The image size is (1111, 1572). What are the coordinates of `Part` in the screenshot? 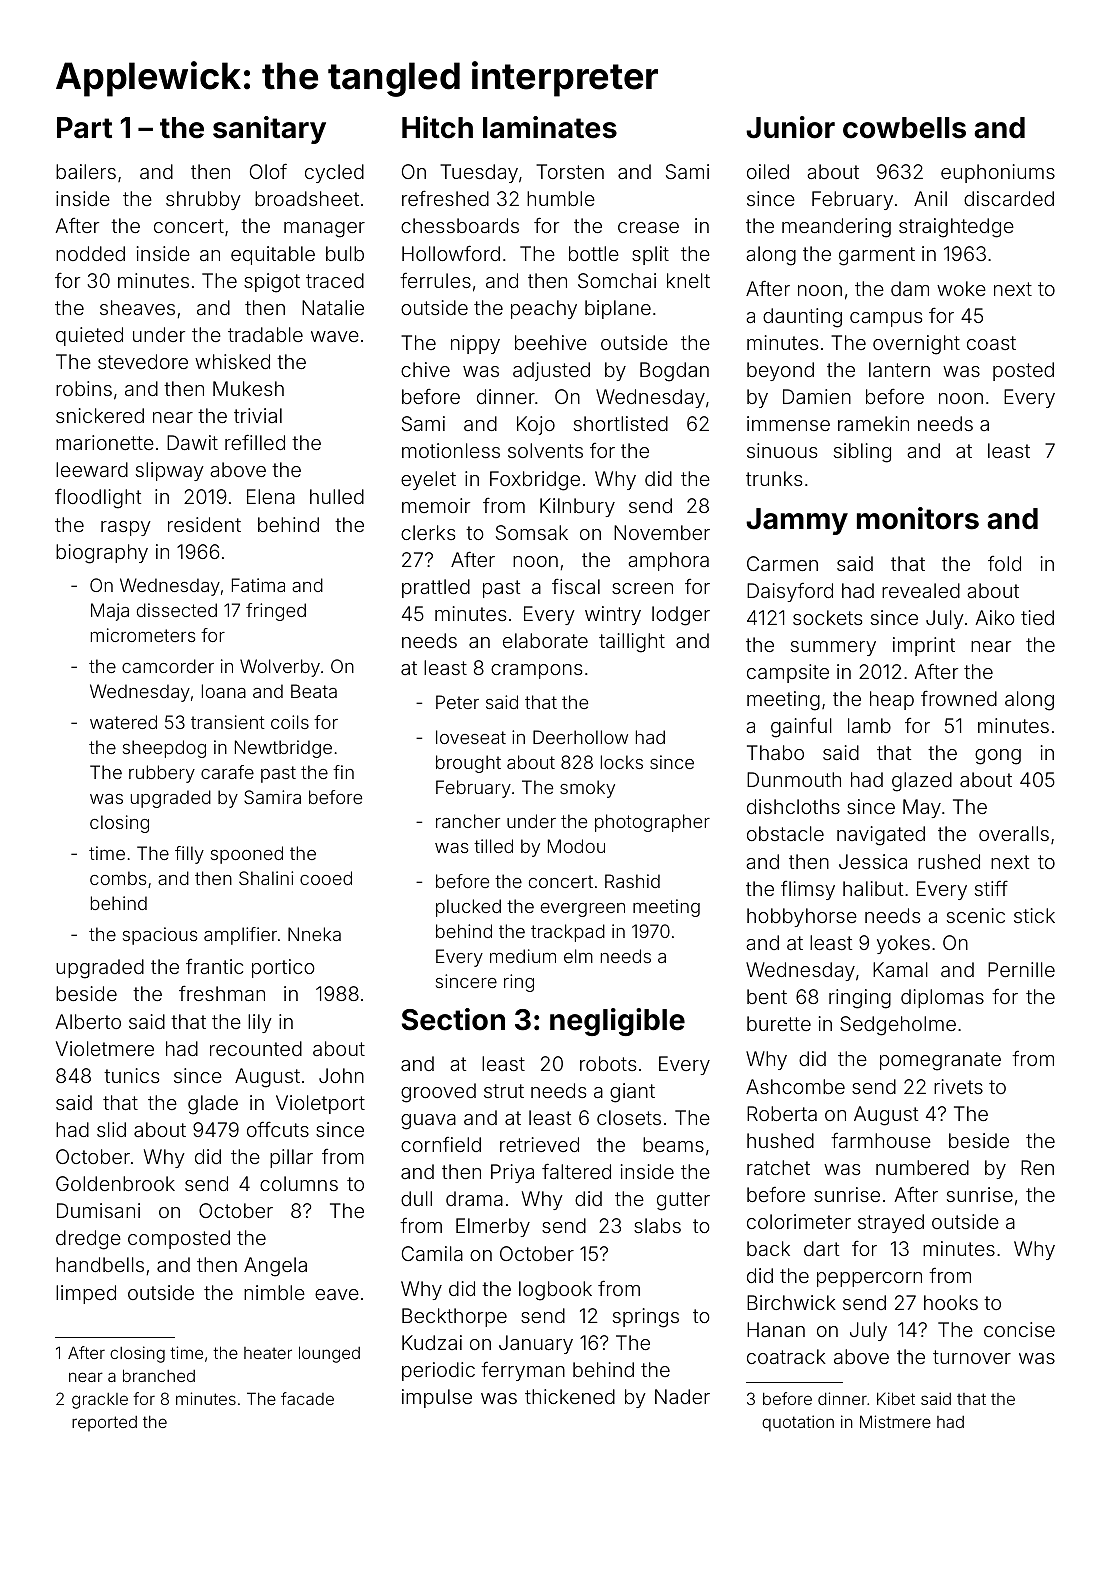 It's located at (84, 128).
